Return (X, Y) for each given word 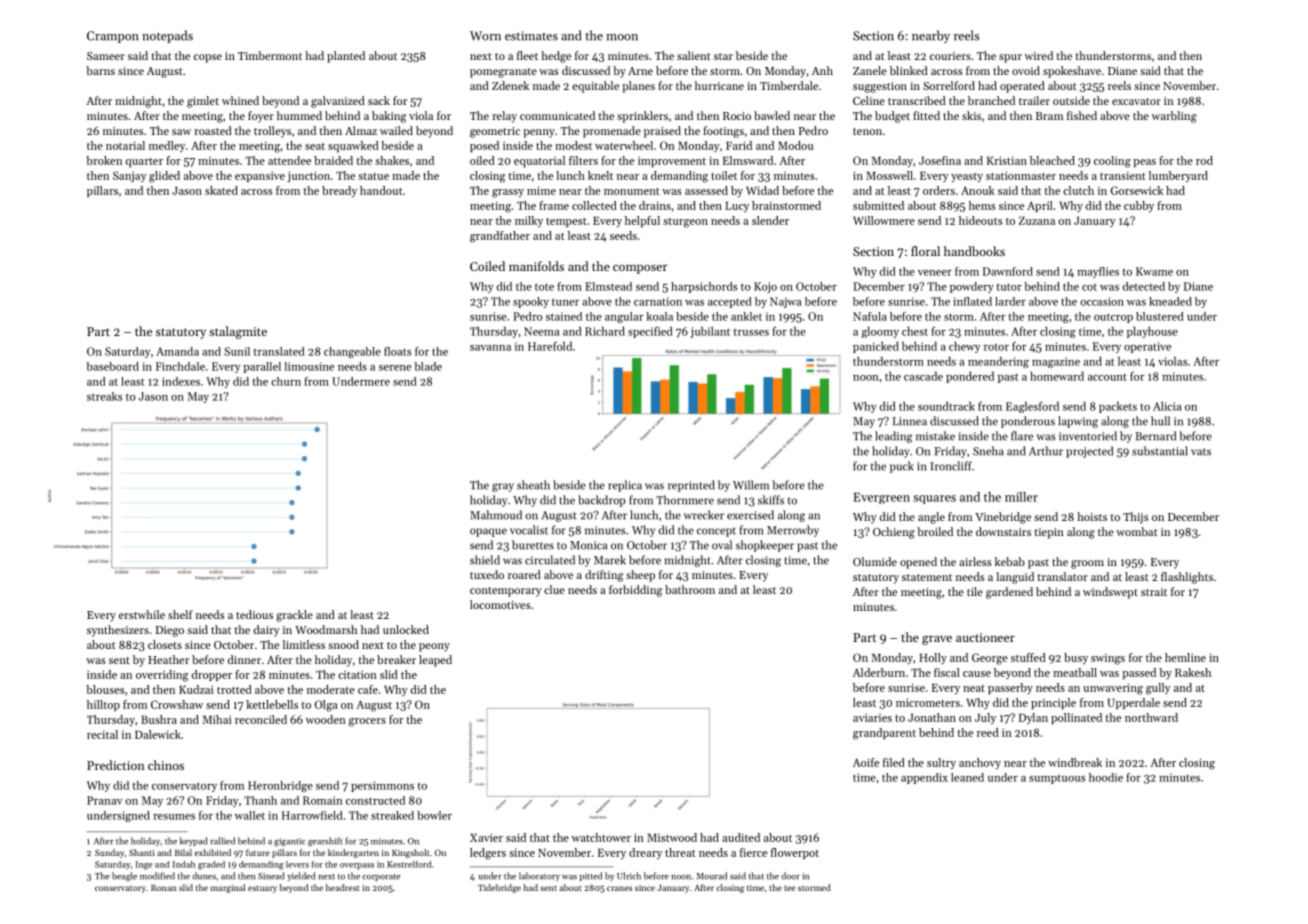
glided (164, 177)
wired (1039, 55)
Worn (485, 36)
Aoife (866, 762)
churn (286, 381)
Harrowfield (312, 815)
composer (640, 269)
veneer (935, 273)
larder (1010, 301)
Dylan (1033, 718)
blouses (105, 689)
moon (622, 37)
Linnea (910, 421)
